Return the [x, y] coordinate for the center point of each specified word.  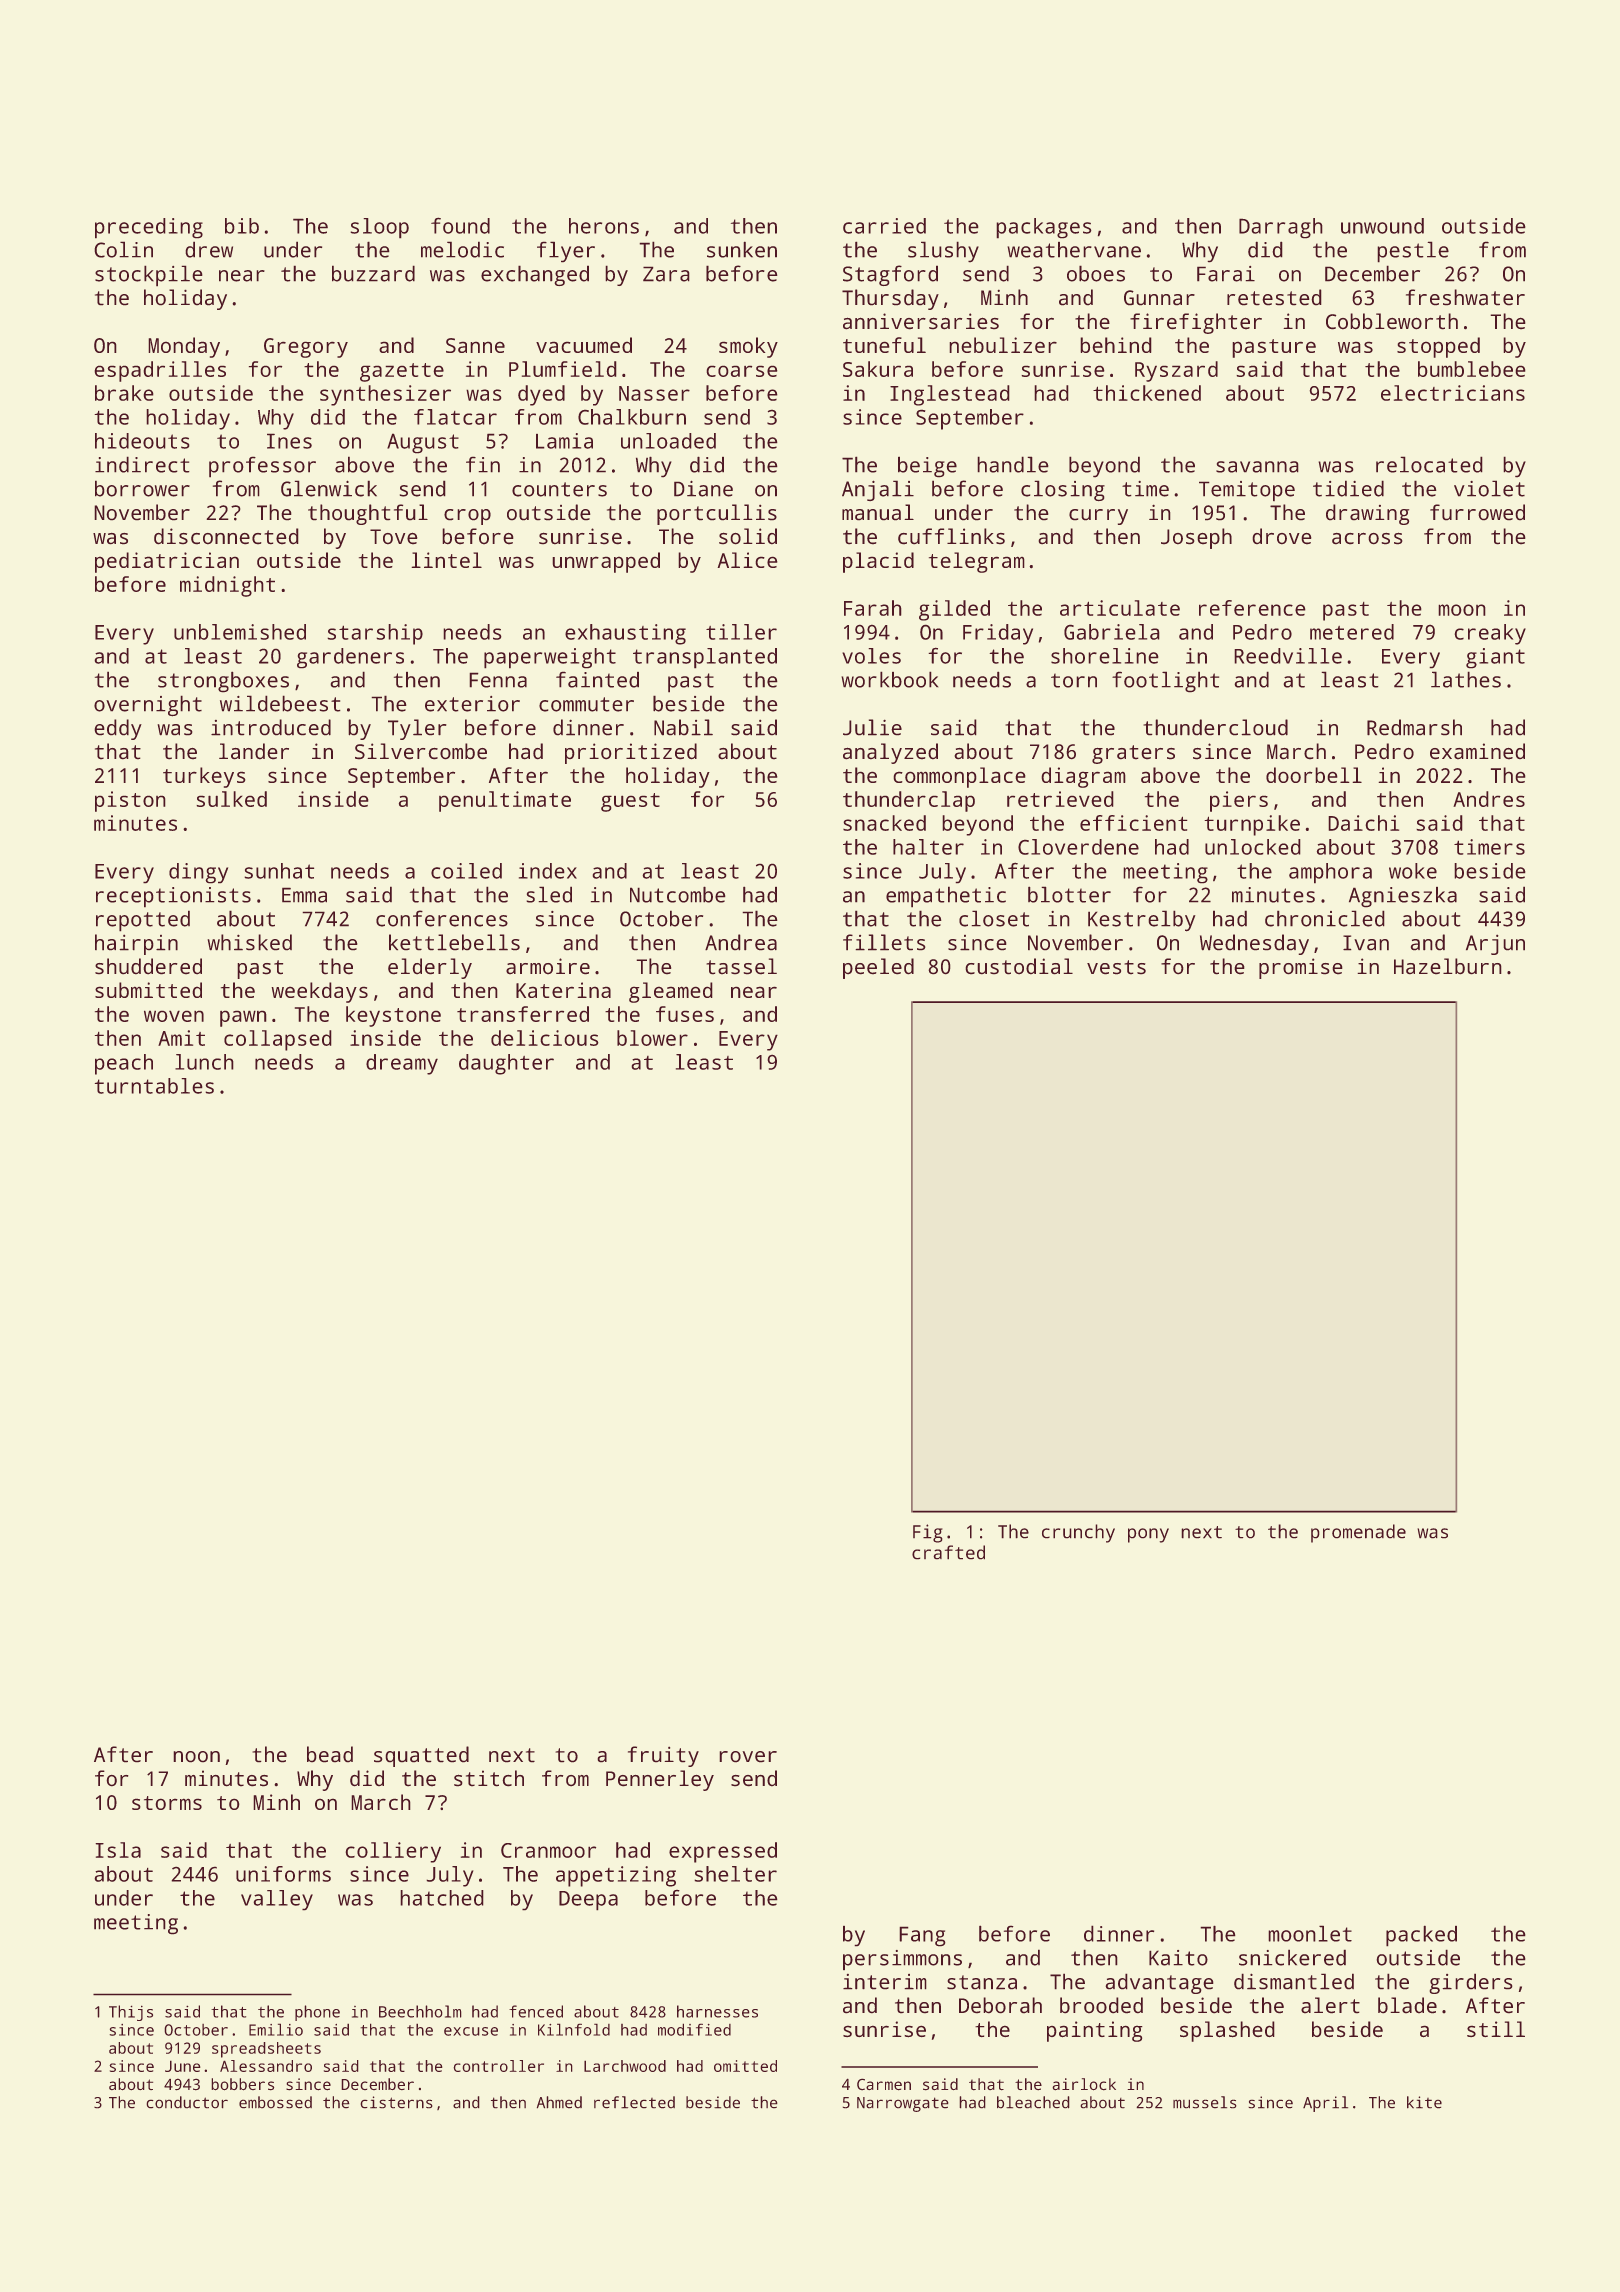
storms [167, 1803]
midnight [227, 586]
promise [1301, 968]
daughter [506, 1064]
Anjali [878, 490]
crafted [948, 1552]
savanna [1257, 467]
